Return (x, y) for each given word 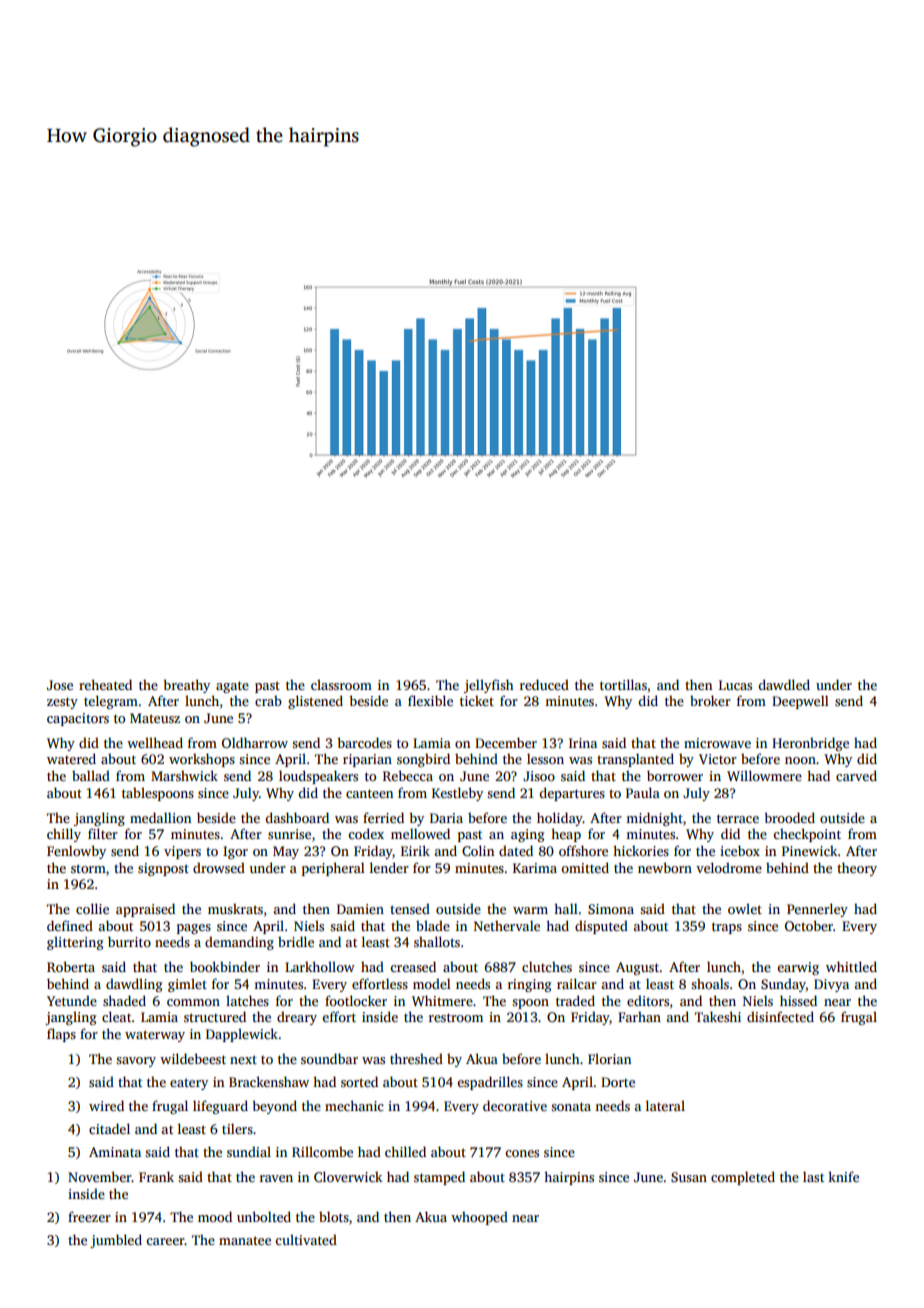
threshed (416, 1058)
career (165, 1241)
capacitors (78, 719)
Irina (583, 743)
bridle (296, 941)
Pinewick (810, 850)
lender (389, 867)
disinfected (780, 1016)
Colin (478, 850)
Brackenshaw (269, 1081)
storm (88, 868)
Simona (611, 909)
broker (710, 700)
